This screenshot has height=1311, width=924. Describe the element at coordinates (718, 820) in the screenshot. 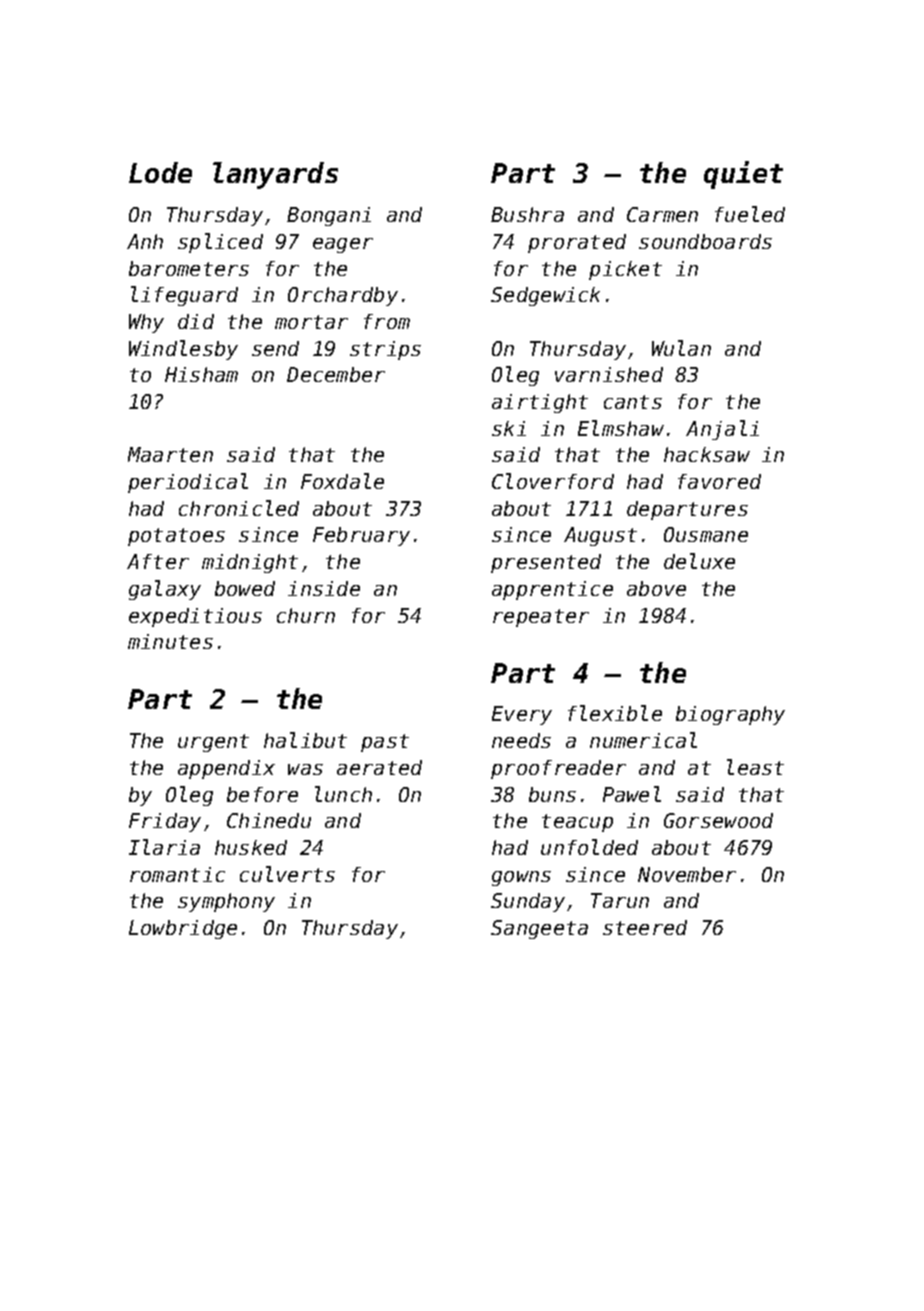

I see `Gorsewood` at that location.
